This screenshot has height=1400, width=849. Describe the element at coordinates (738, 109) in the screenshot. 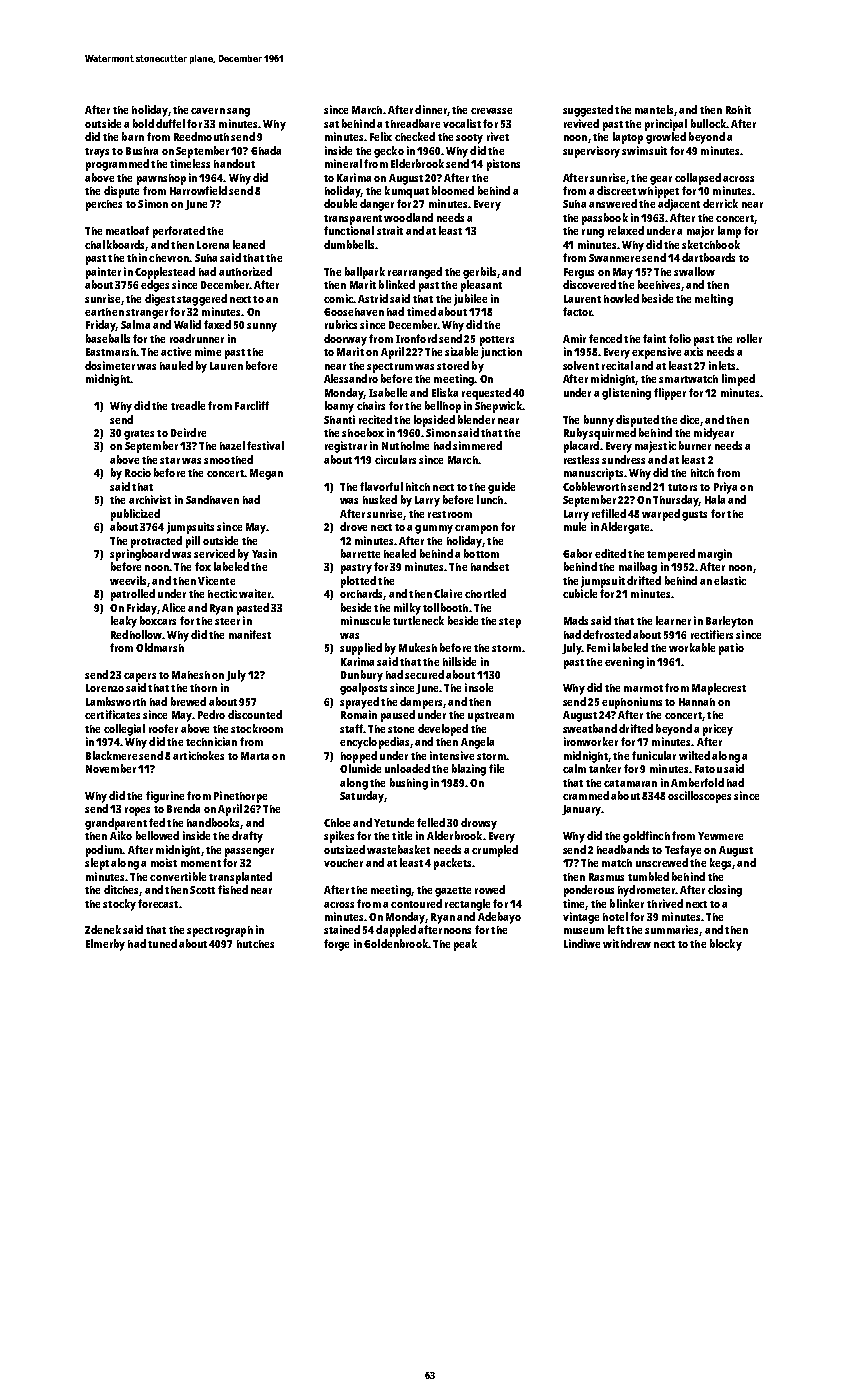

I see `Rohit` at that location.
